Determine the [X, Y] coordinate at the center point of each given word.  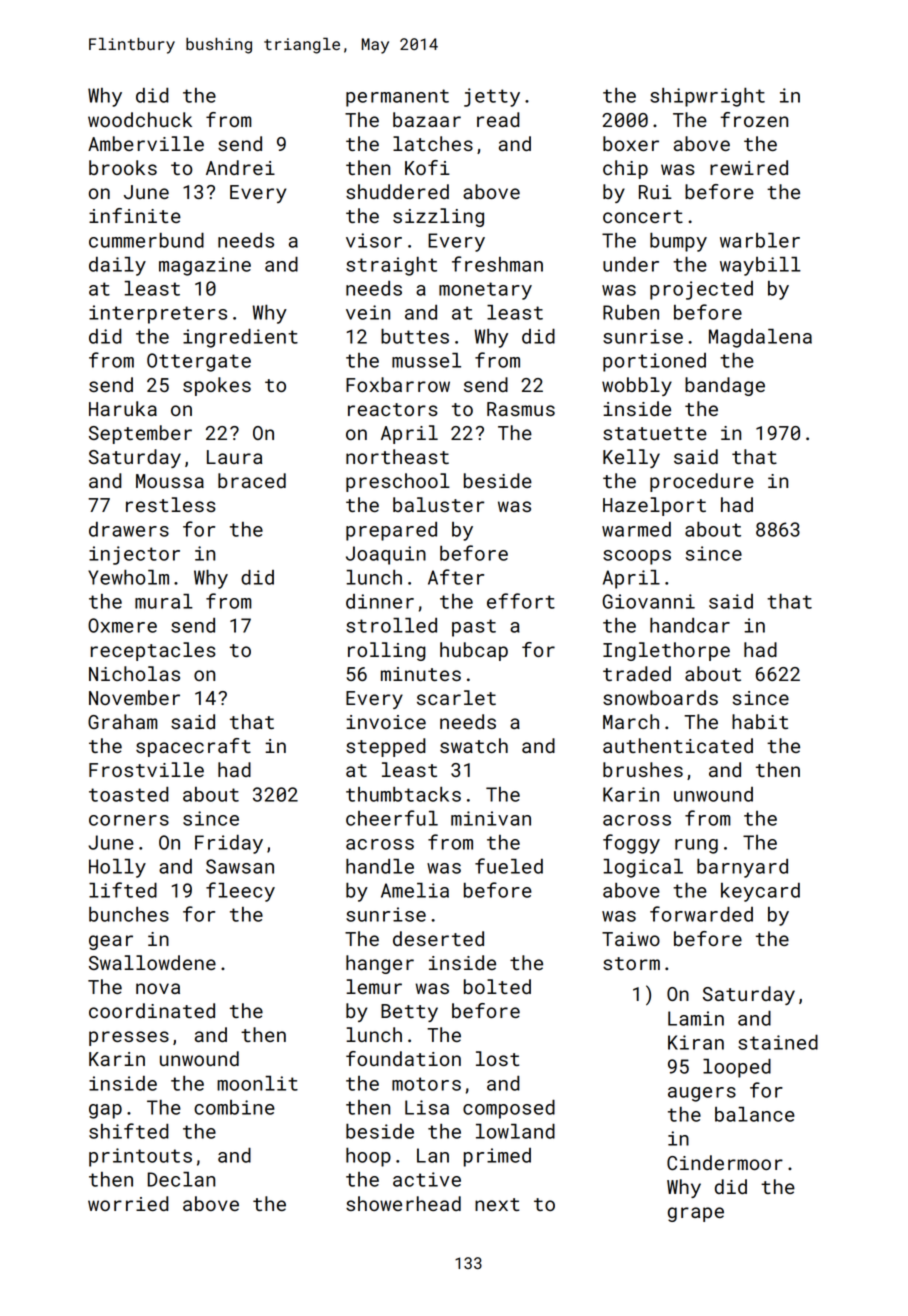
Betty [409, 1013]
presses [129, 1038]
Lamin [696, 1018]
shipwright [707, 97]
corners [129, 820]
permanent [397, 98]
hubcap [474, 651]
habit [760, 721]
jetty [492, 97]
